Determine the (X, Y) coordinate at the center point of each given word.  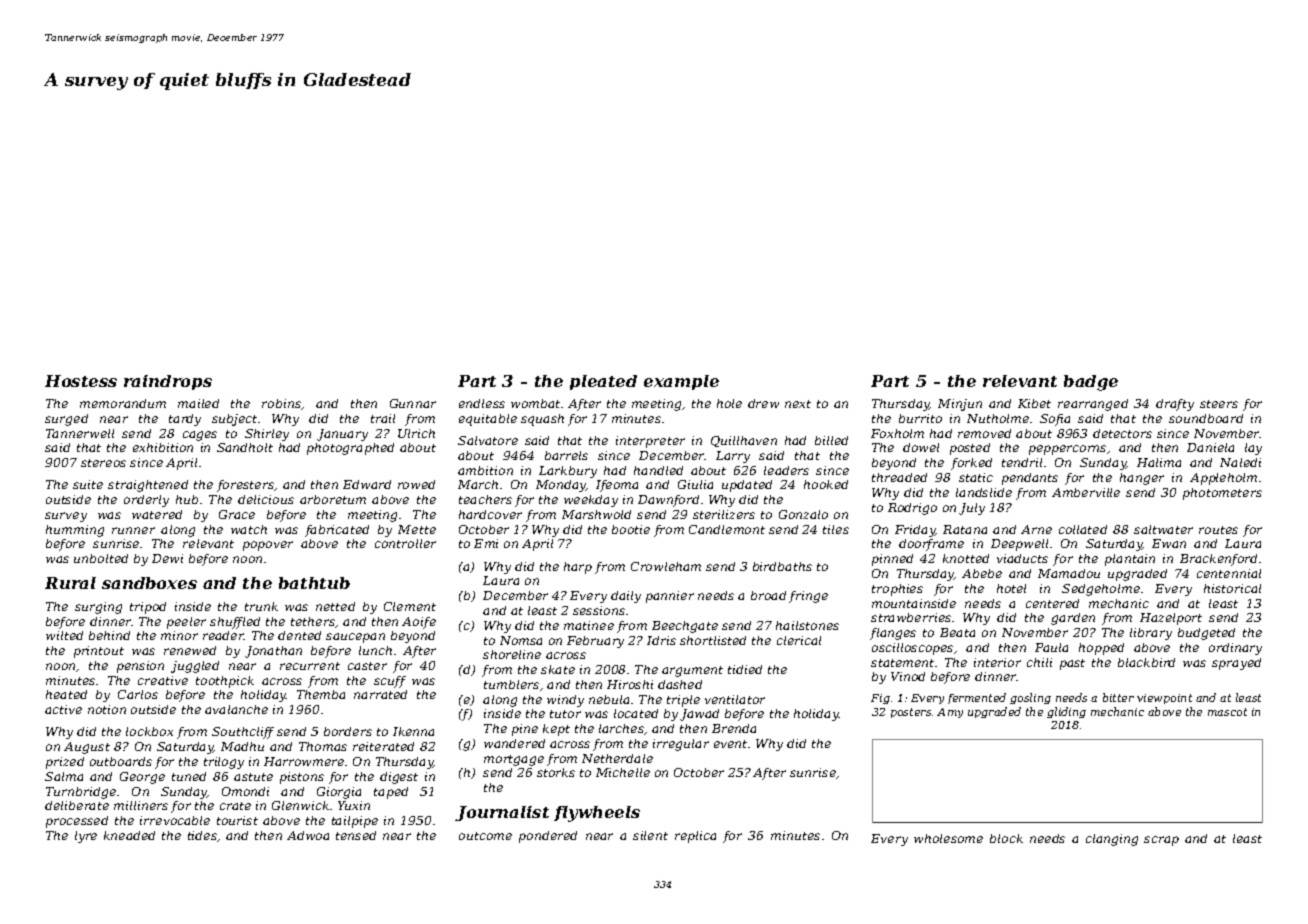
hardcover (490, 514)
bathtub (314, 583)
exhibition (163, 447)
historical (1232, 588)
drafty (1175, 405)
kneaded (129, 835)
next (798, 404)
